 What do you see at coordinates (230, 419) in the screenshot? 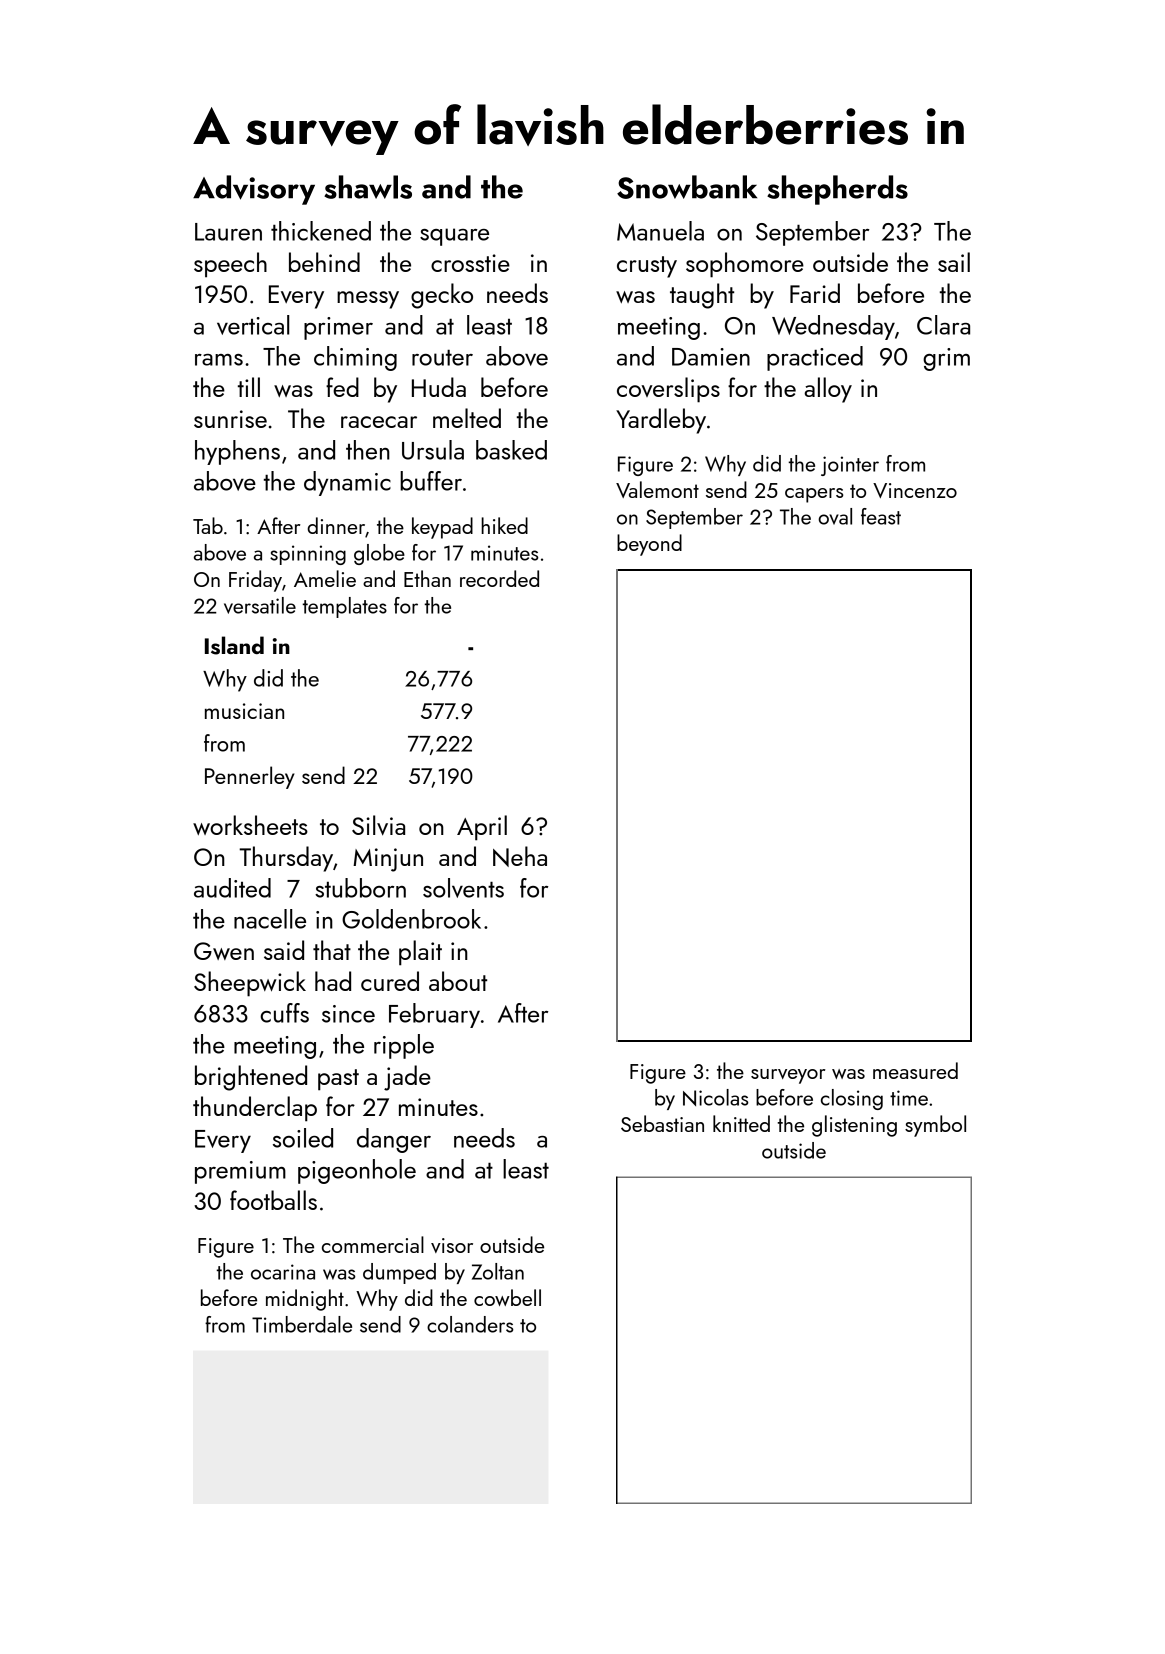
I see `sunrise` at bounding box center [230, 419].
